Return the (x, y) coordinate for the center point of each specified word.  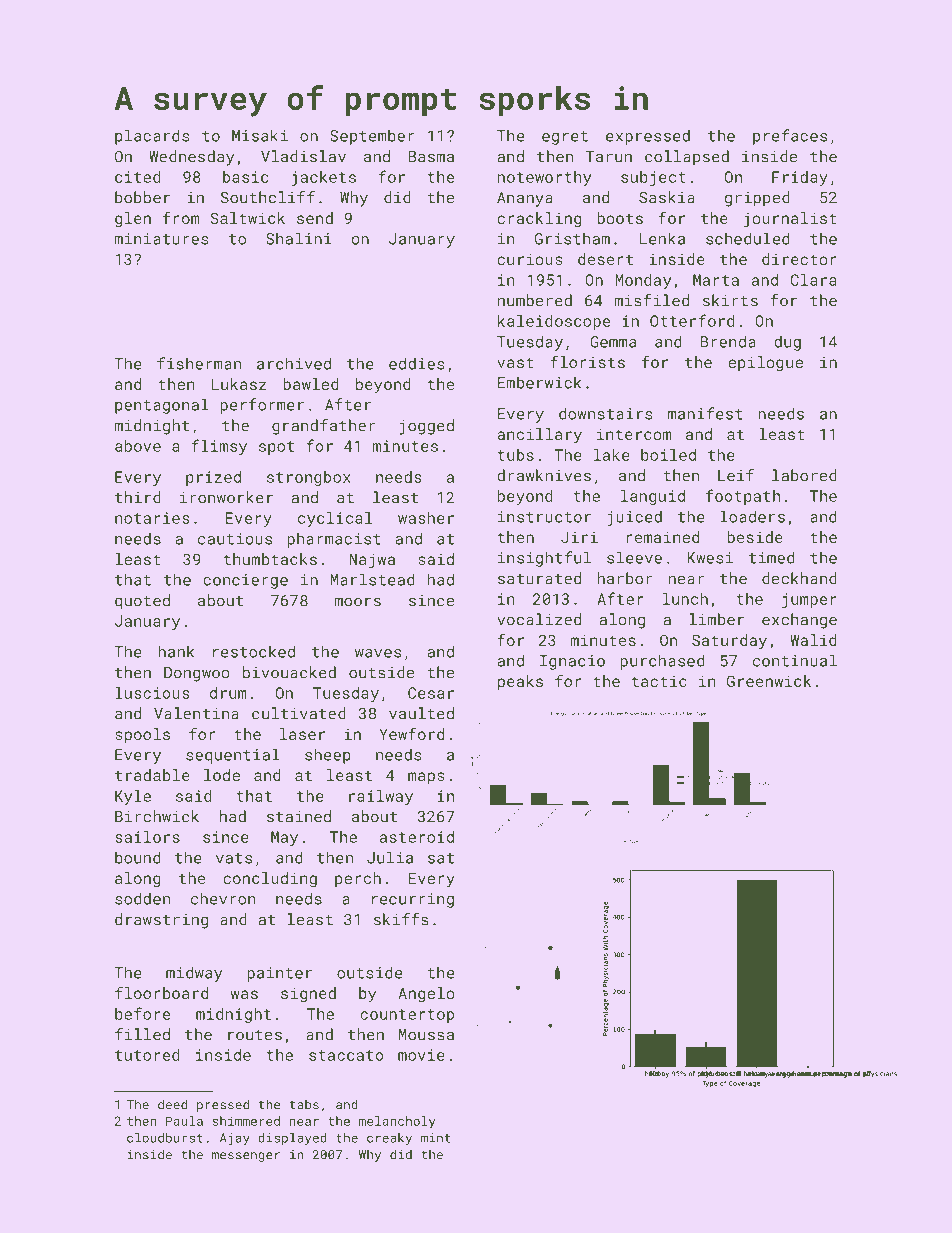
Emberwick (540, 382)
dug (787, 343)
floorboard (161, 992)
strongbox (309, 478)
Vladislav (303, 156)
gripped (757, 199)
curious (530, 259)
